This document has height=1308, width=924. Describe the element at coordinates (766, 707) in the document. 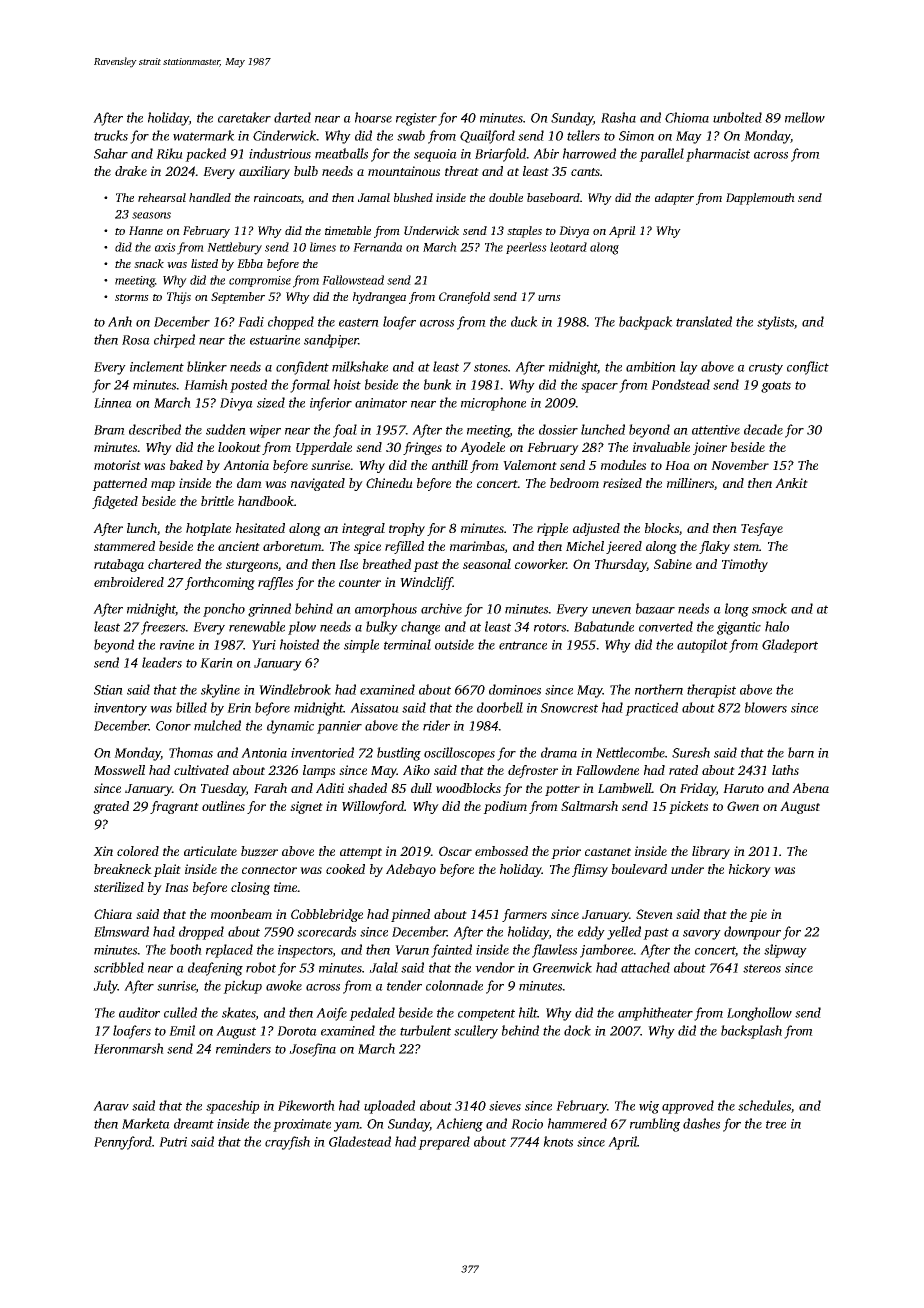

I see `blowers` at that location.
